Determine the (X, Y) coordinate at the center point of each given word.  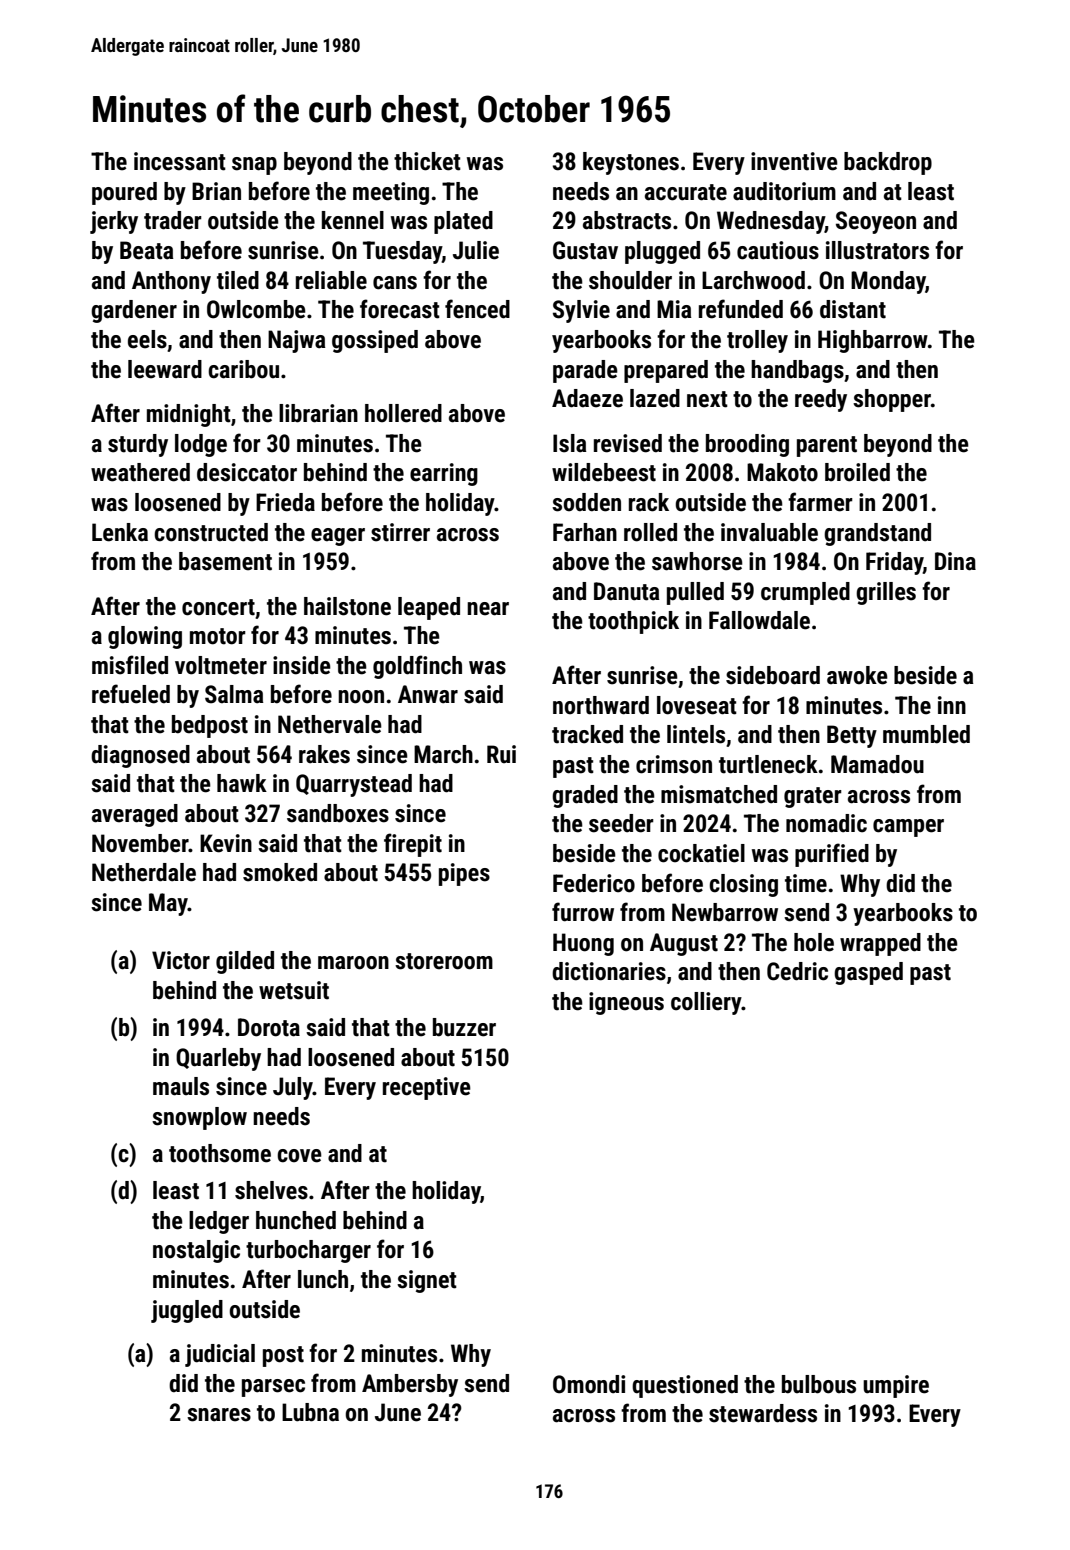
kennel (353, 220)
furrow (583, 912)
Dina (955, 561)
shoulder (630, 280)
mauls (181, 1086)
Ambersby (410, 1385)
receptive (427, 1088)
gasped (868, 973)
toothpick (633, 622)
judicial (220, 1355)
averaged (135, 815)
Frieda (285, 502)
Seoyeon (876, 222)
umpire (896, 1386)
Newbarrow (725, 912)
